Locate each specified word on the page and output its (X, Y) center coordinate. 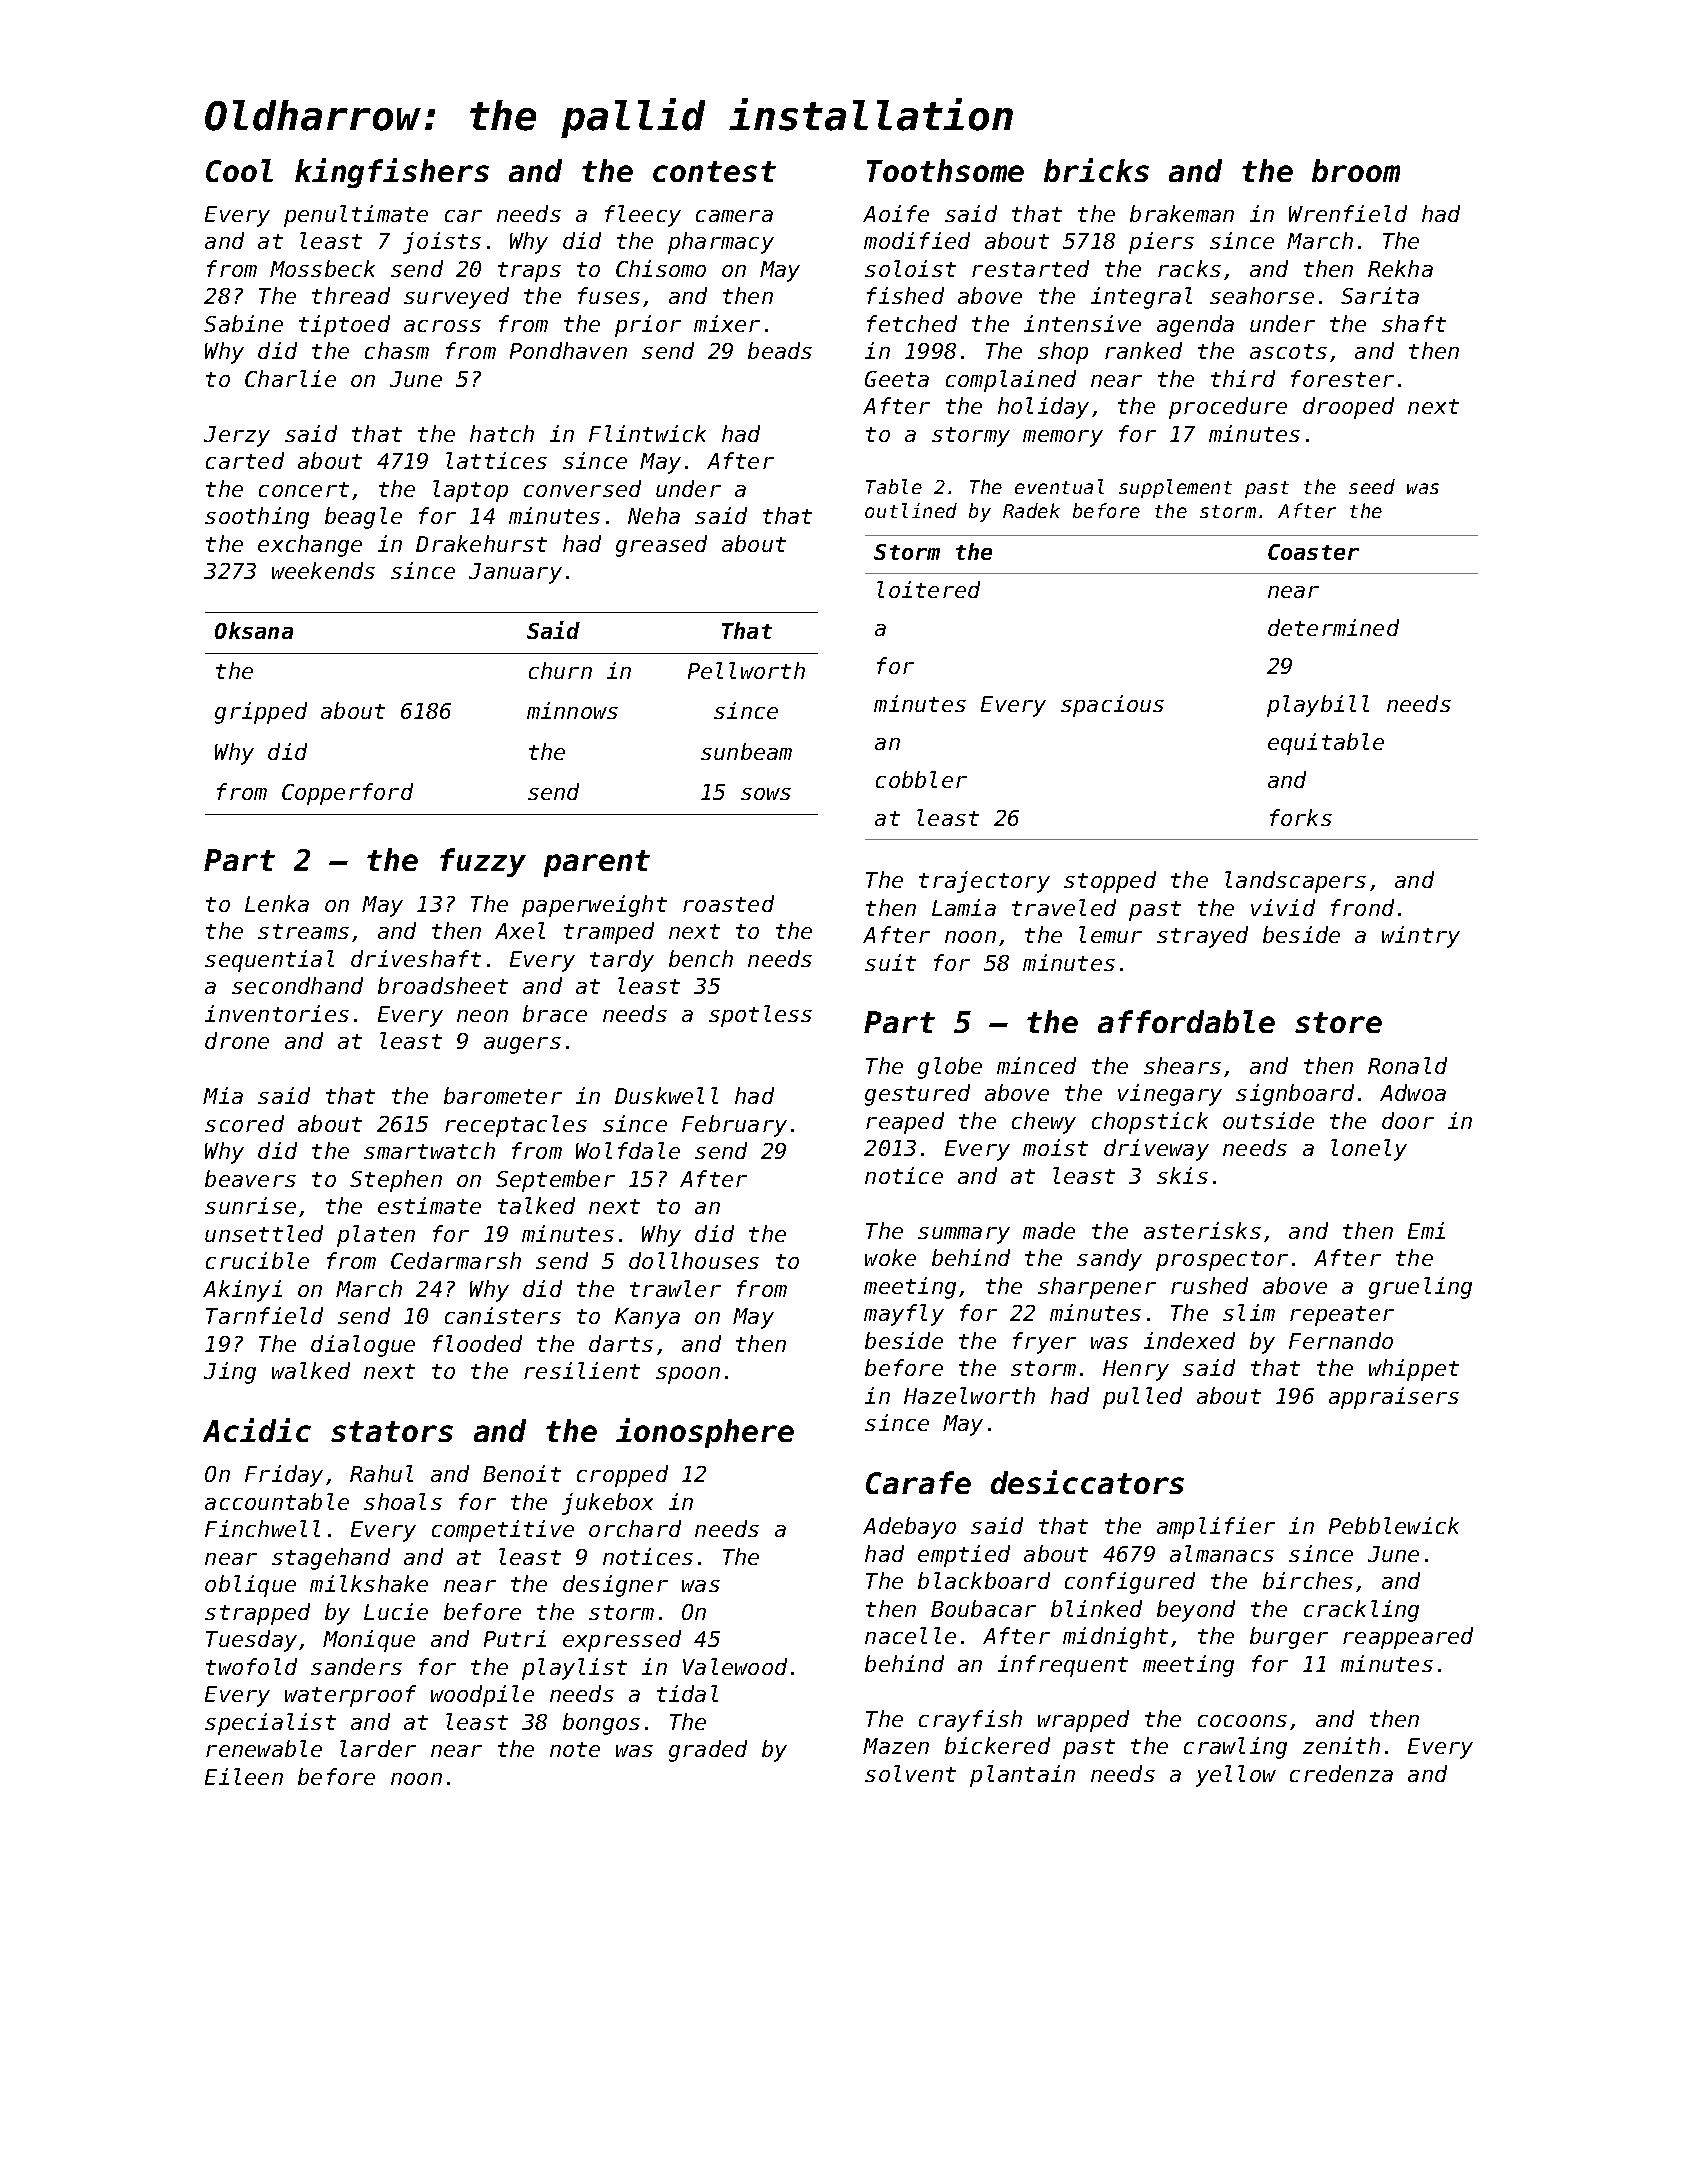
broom (1356, 170)
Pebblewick (1394, 1525)
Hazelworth (969, 1395)
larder (378, 1748)
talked (536, 1205)
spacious (1112, 706)
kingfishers (392, 173)
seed (1372, 486)
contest (714, 171)
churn (560, 670)
